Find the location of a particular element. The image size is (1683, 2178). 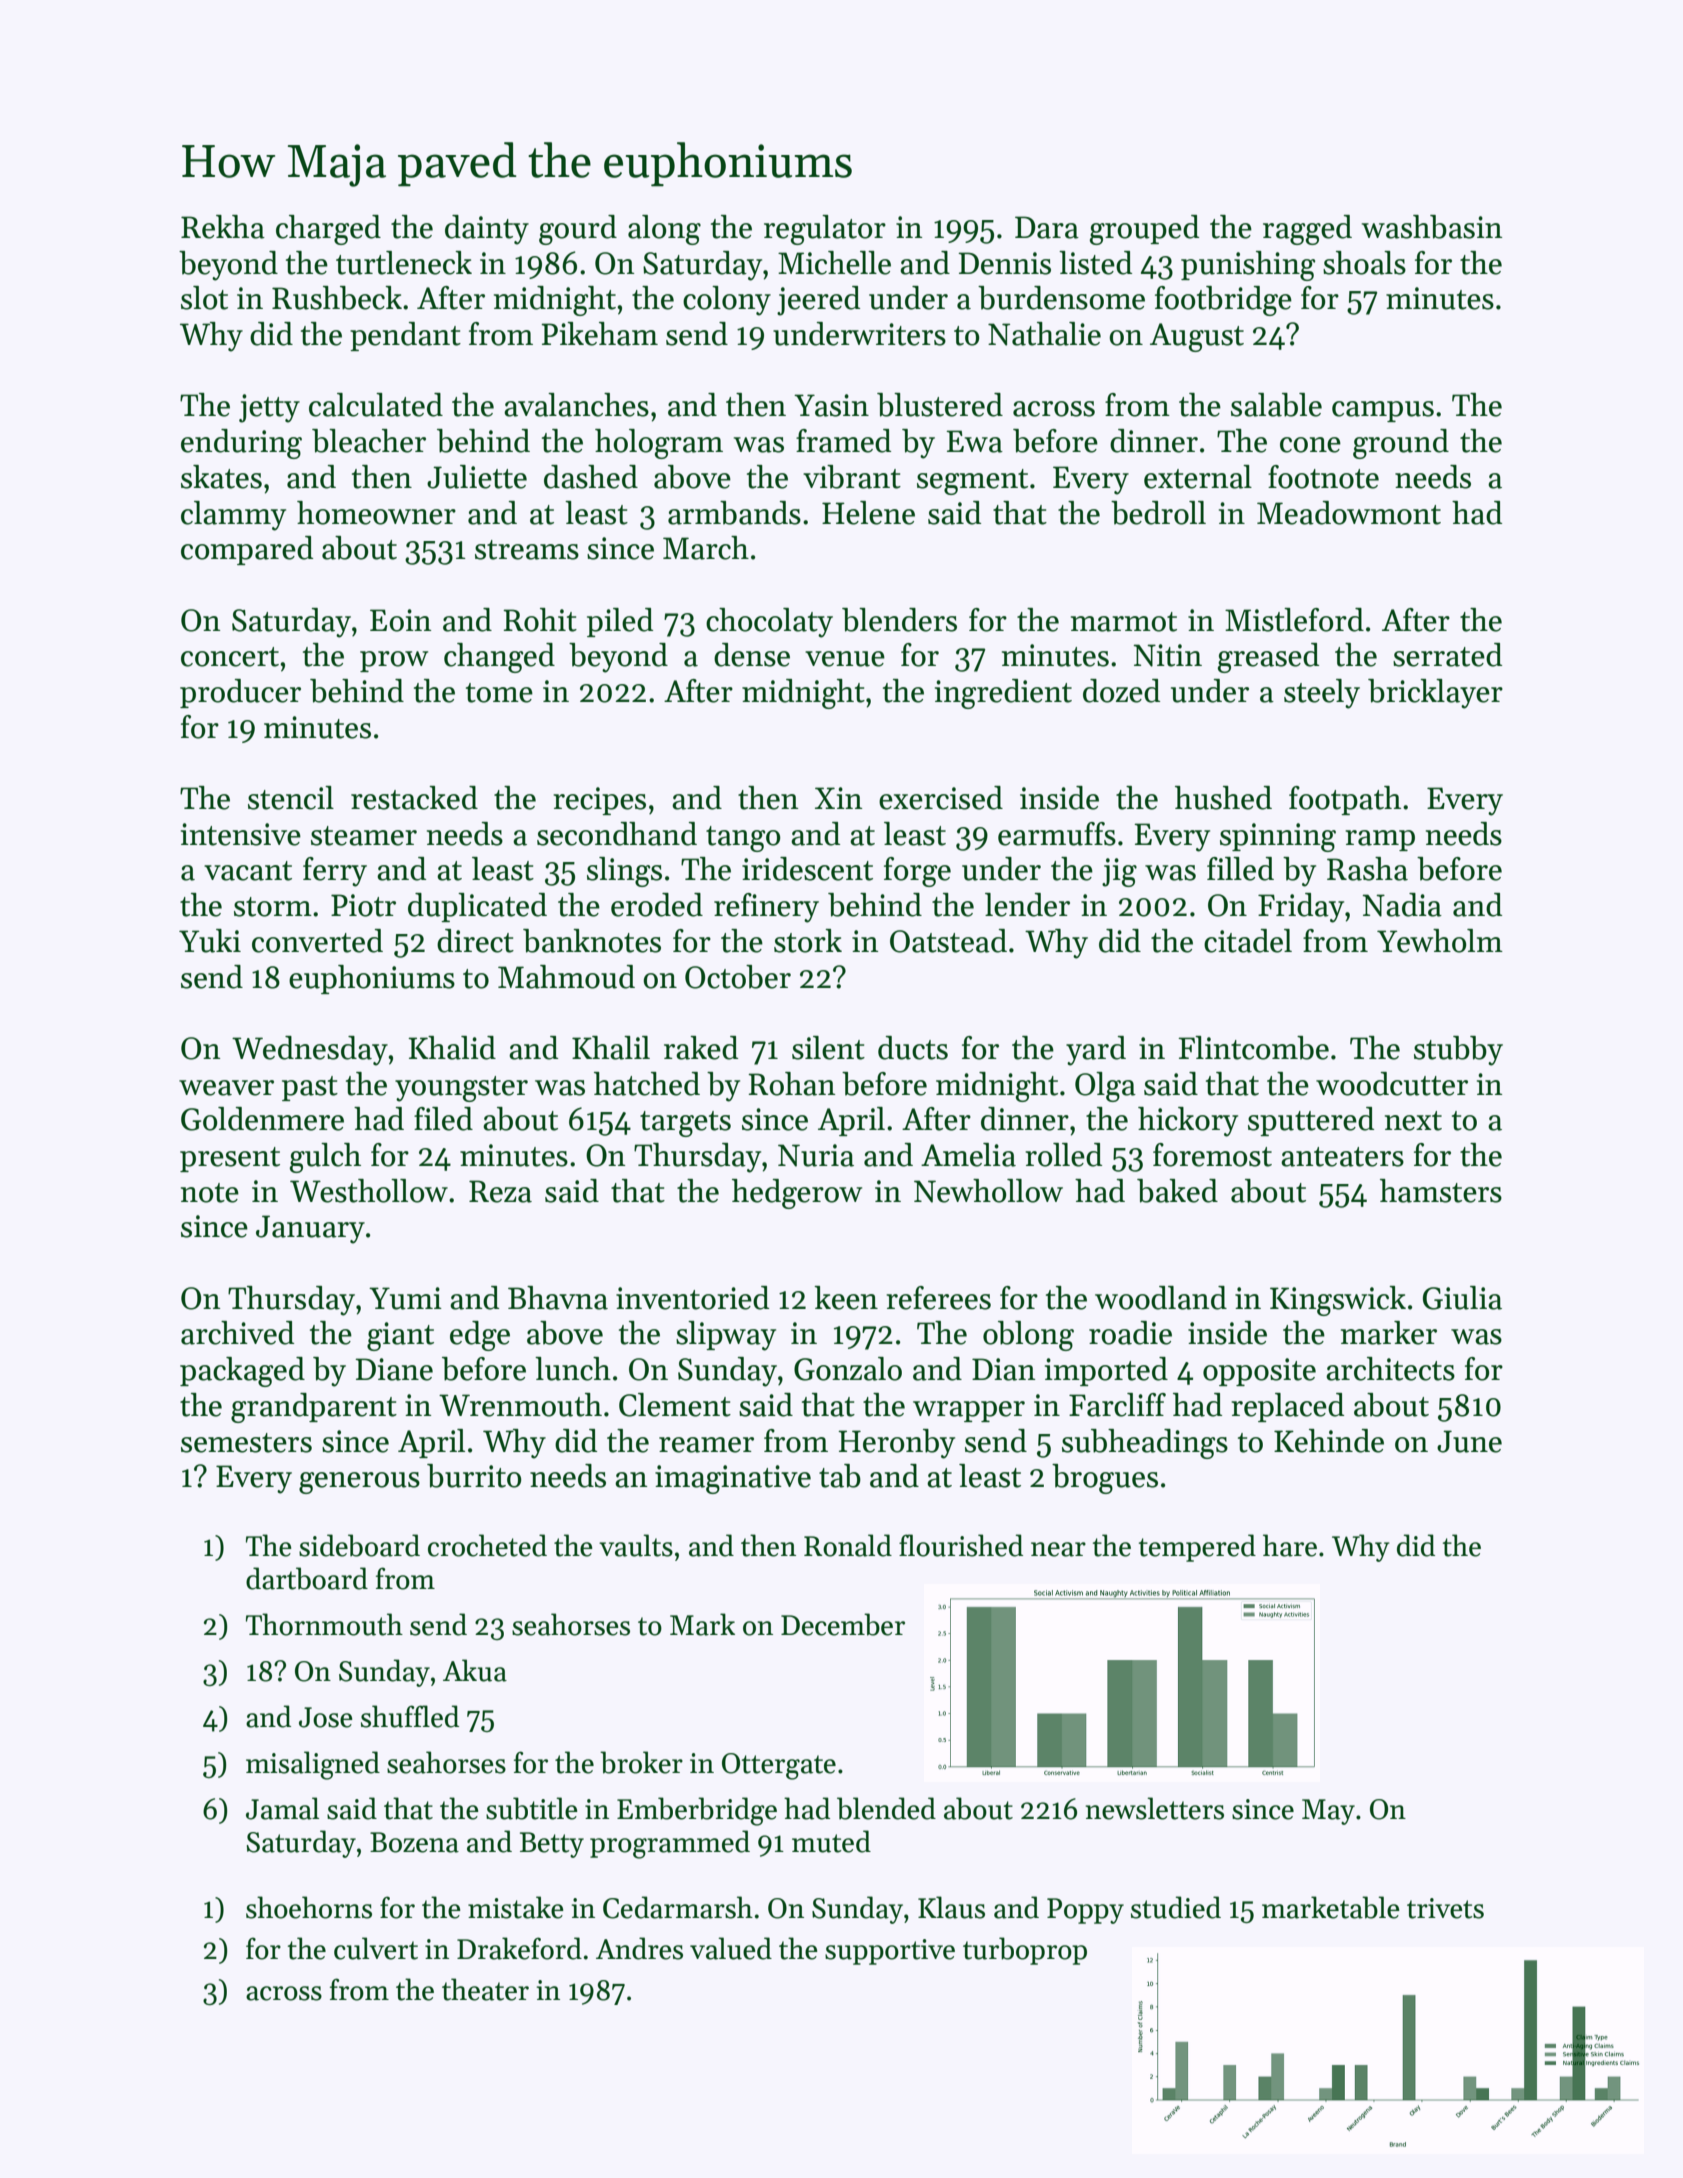

Dennis is located at coordinates (1004, 263).
